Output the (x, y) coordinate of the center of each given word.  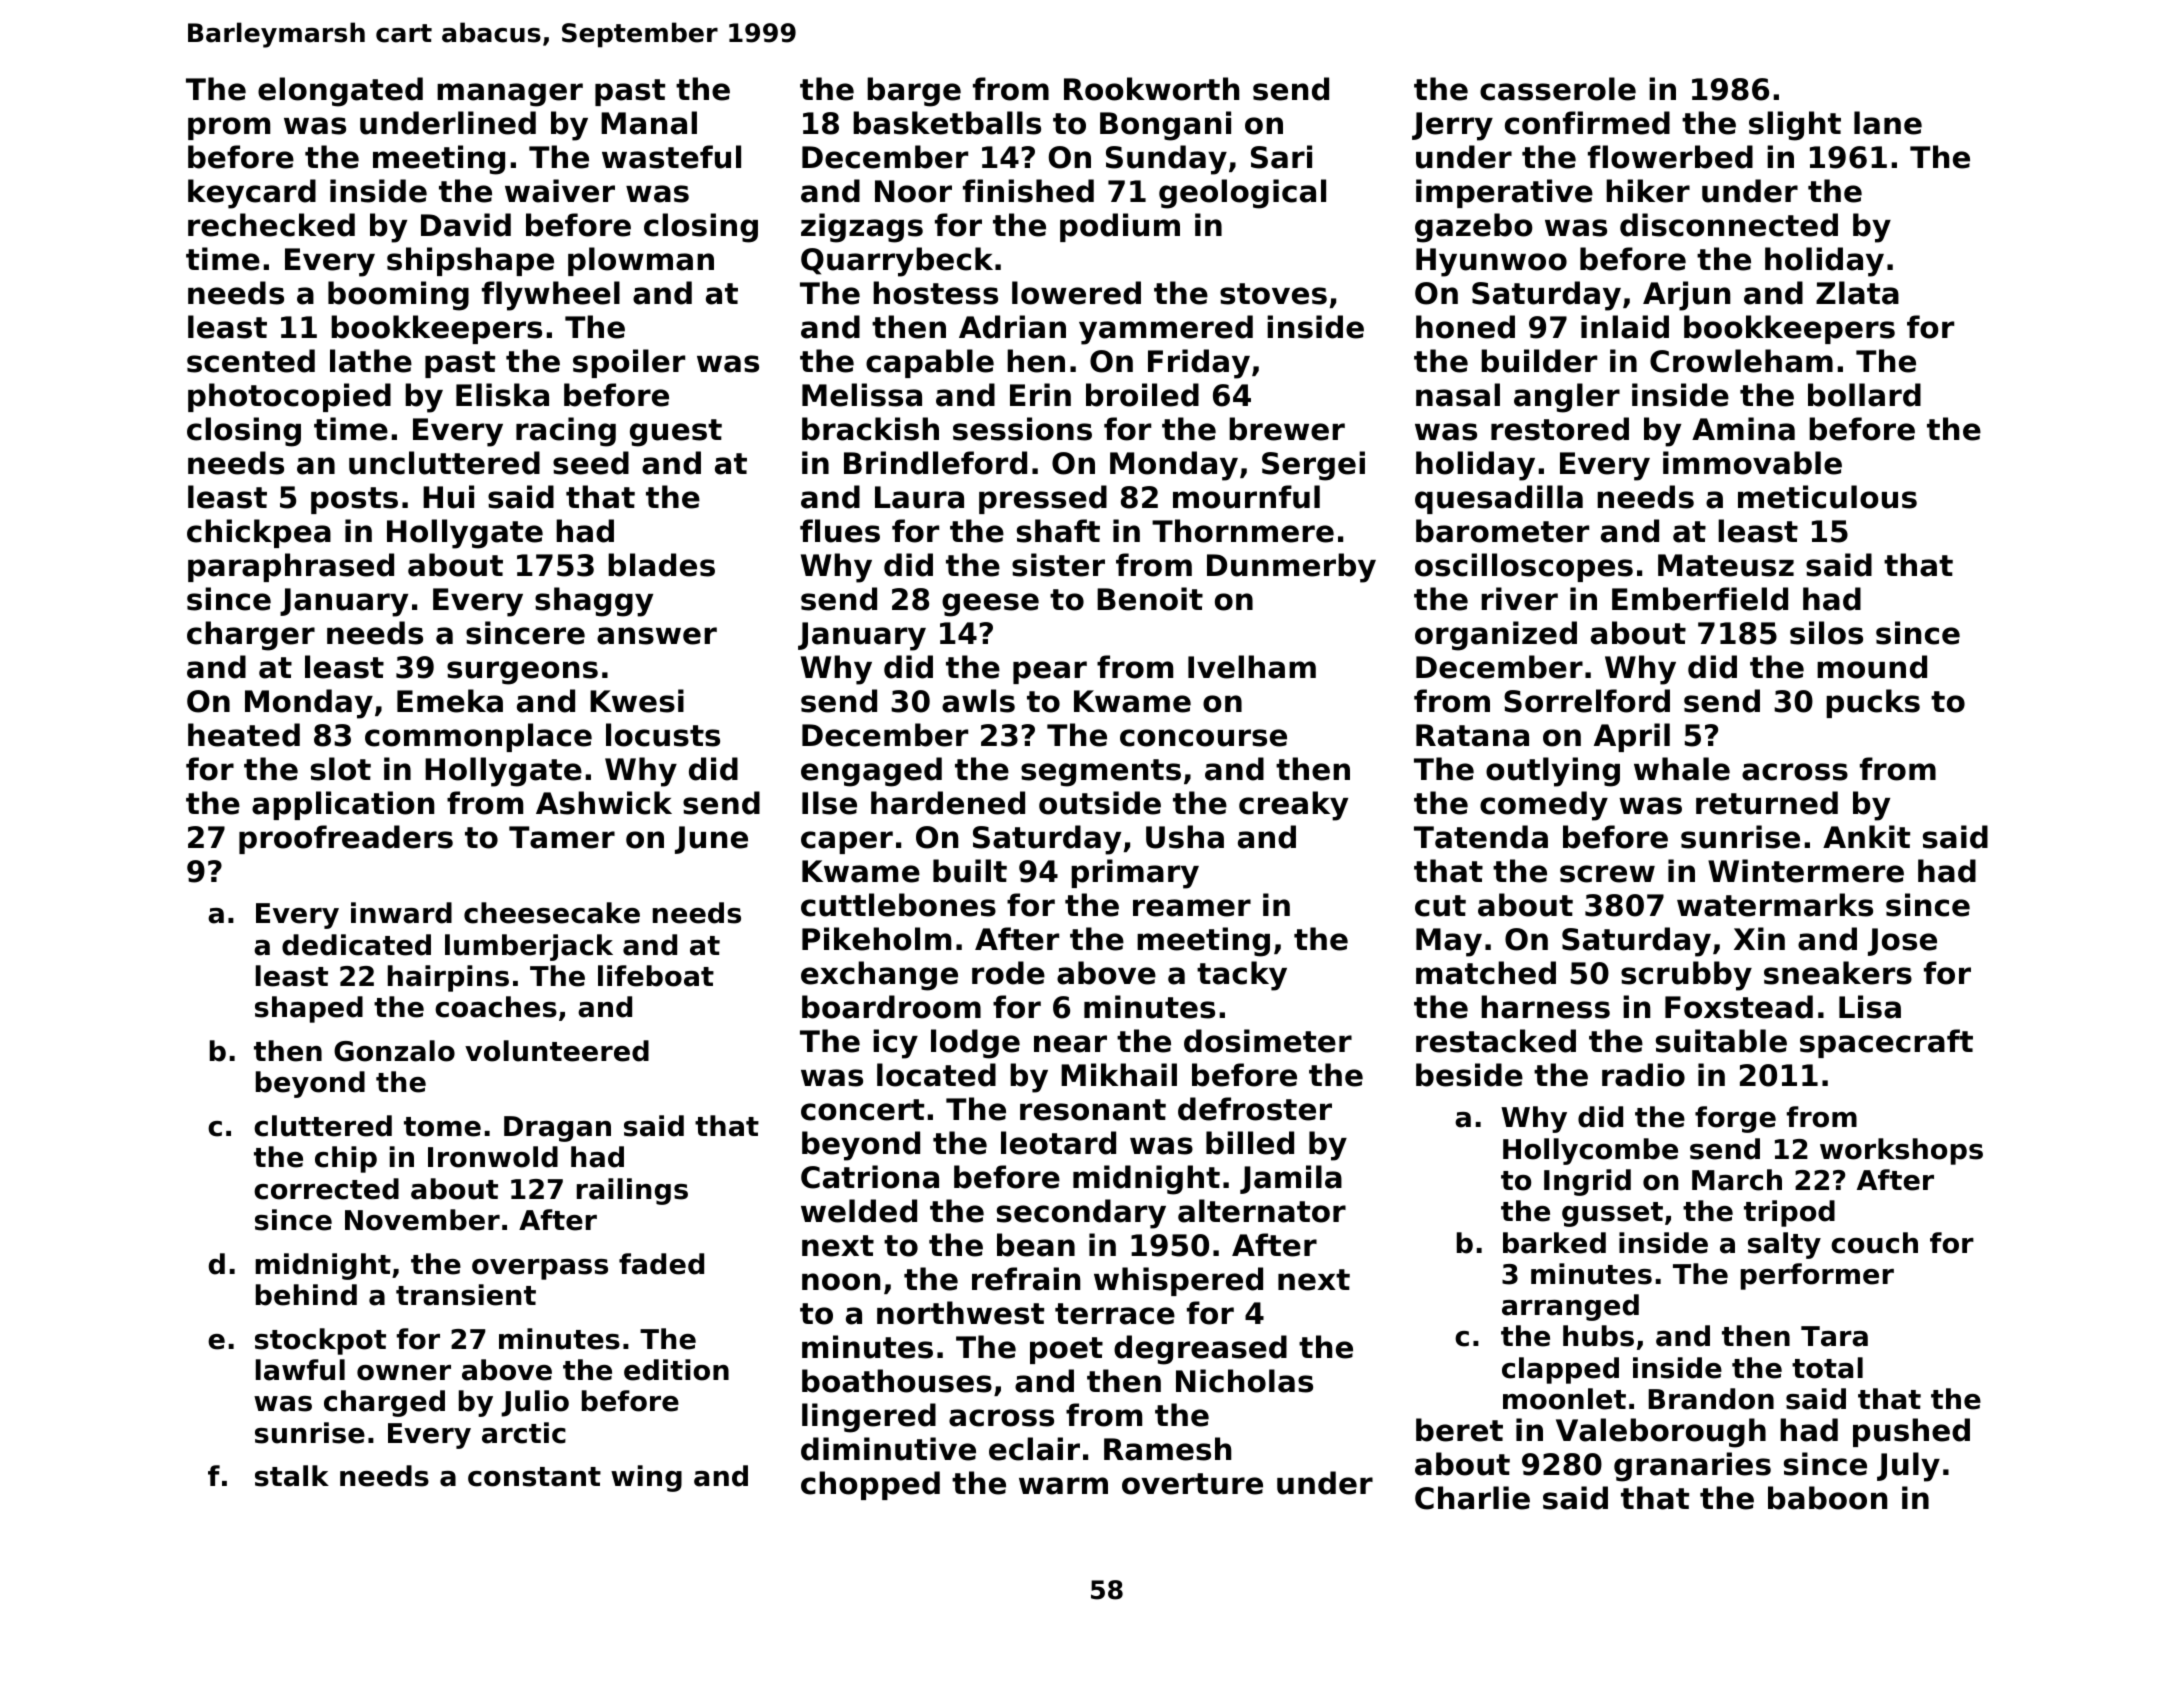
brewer (1287, 429)
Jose (1902, 942)
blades (661, 565)
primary (1135, 874)
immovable (1752, 463)
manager (510, 95)
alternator (1262, 1211)
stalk (292, 1476)
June (711, 840)
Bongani (1165, 126)
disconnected (1729, 225)
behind (306, 1295)
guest (676, 433)
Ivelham (1252, 667)
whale (1682, 769)
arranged (1570, 1307)
